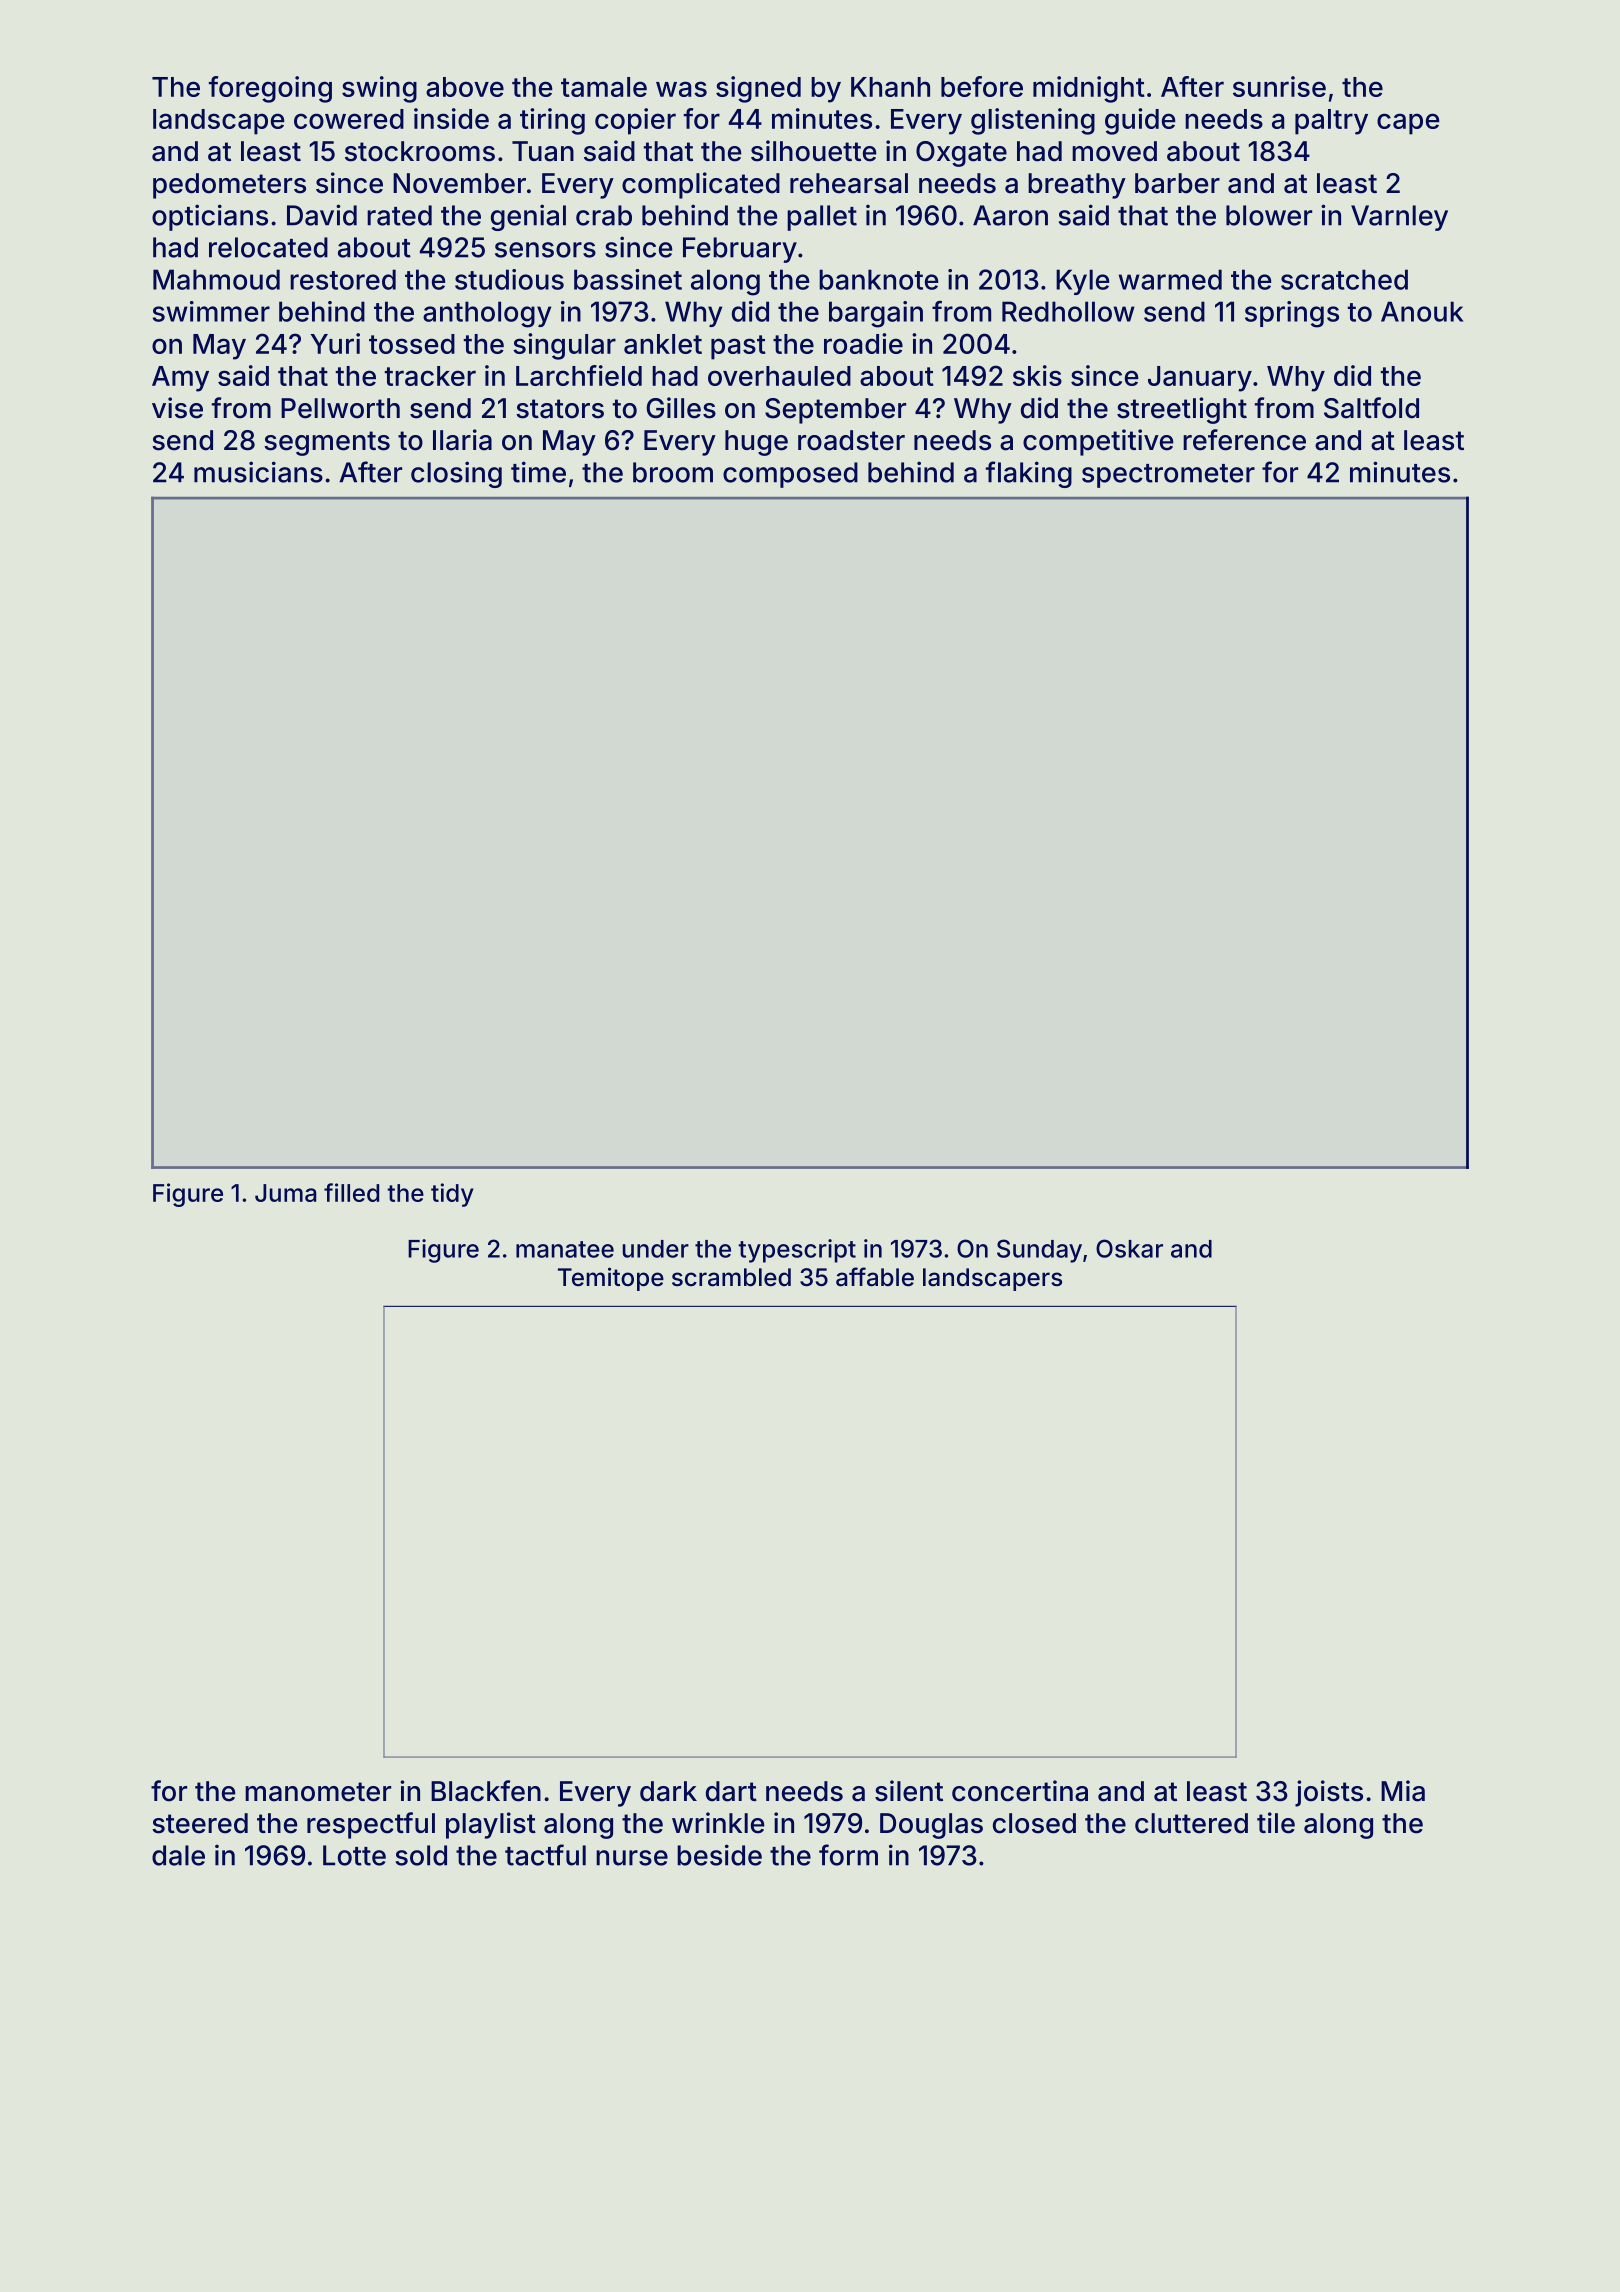  Describe the element at coordinates (797, 1251) in the screenshot. I see `typescript` at that location.
